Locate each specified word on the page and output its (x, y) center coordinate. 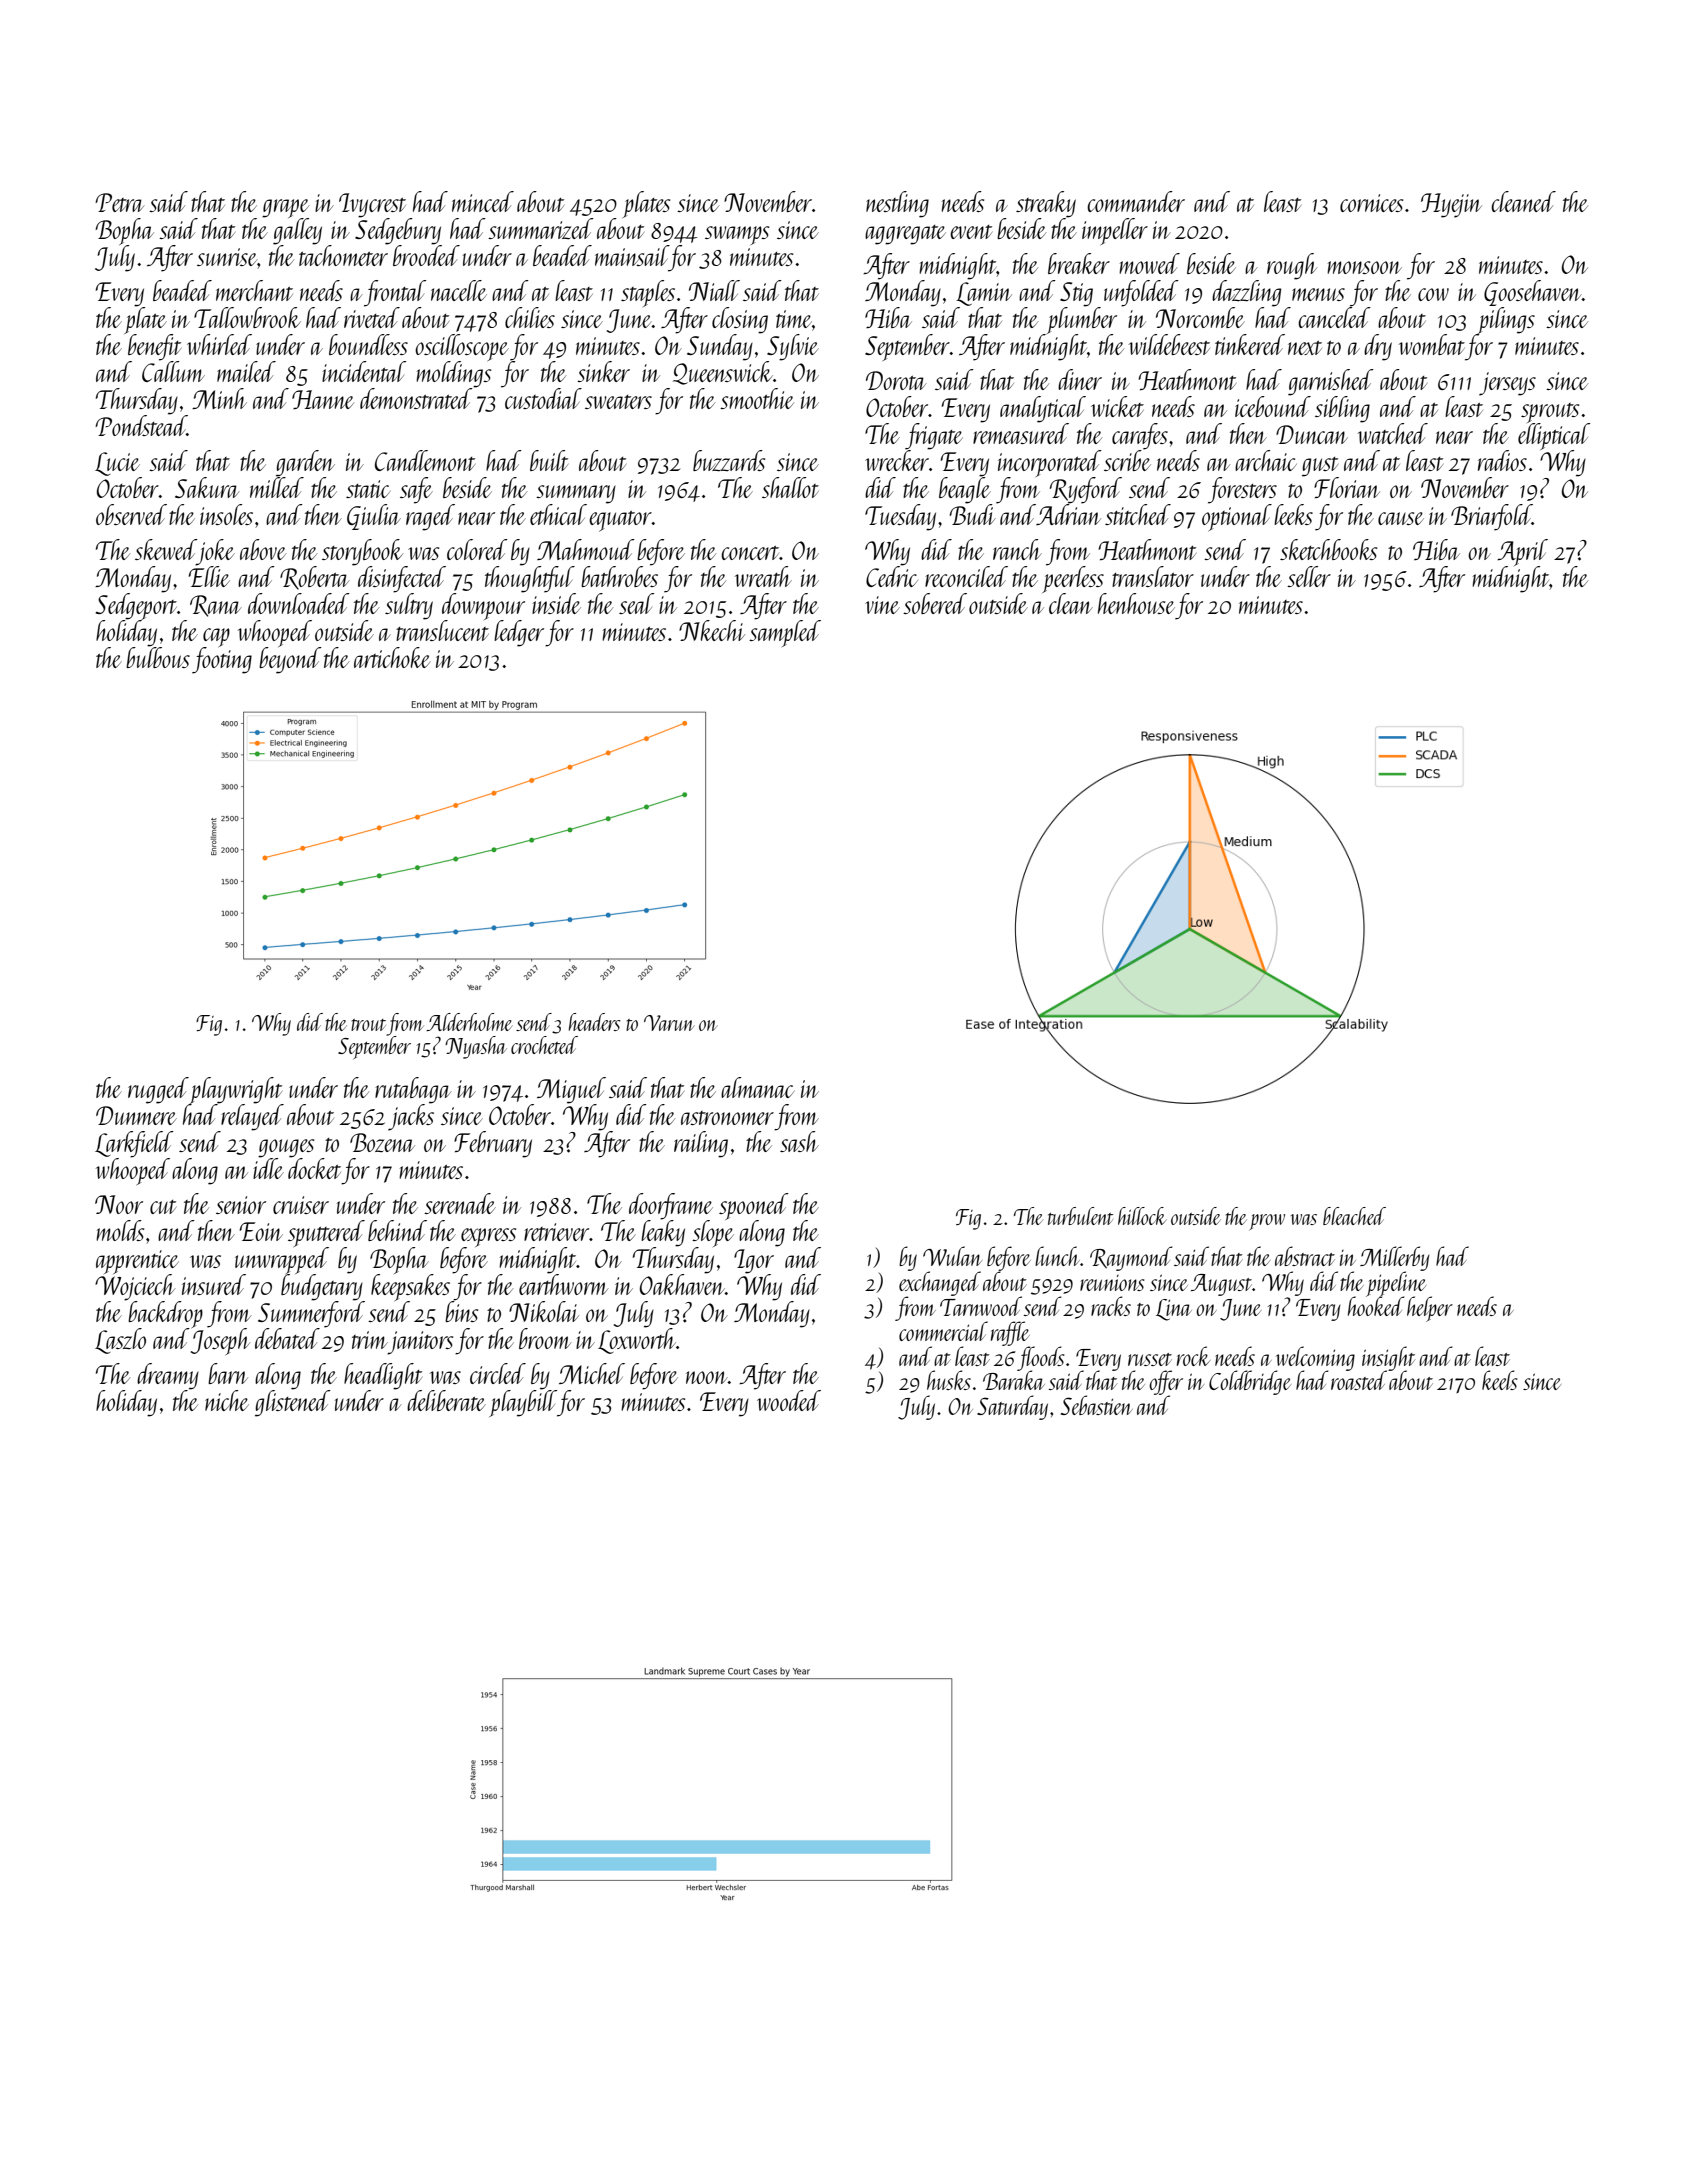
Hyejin (1451, 205)
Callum (173, 371)
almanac (757, 1087)
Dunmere (136, 1115)
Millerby (1395, 1259)
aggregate (905, 235)
